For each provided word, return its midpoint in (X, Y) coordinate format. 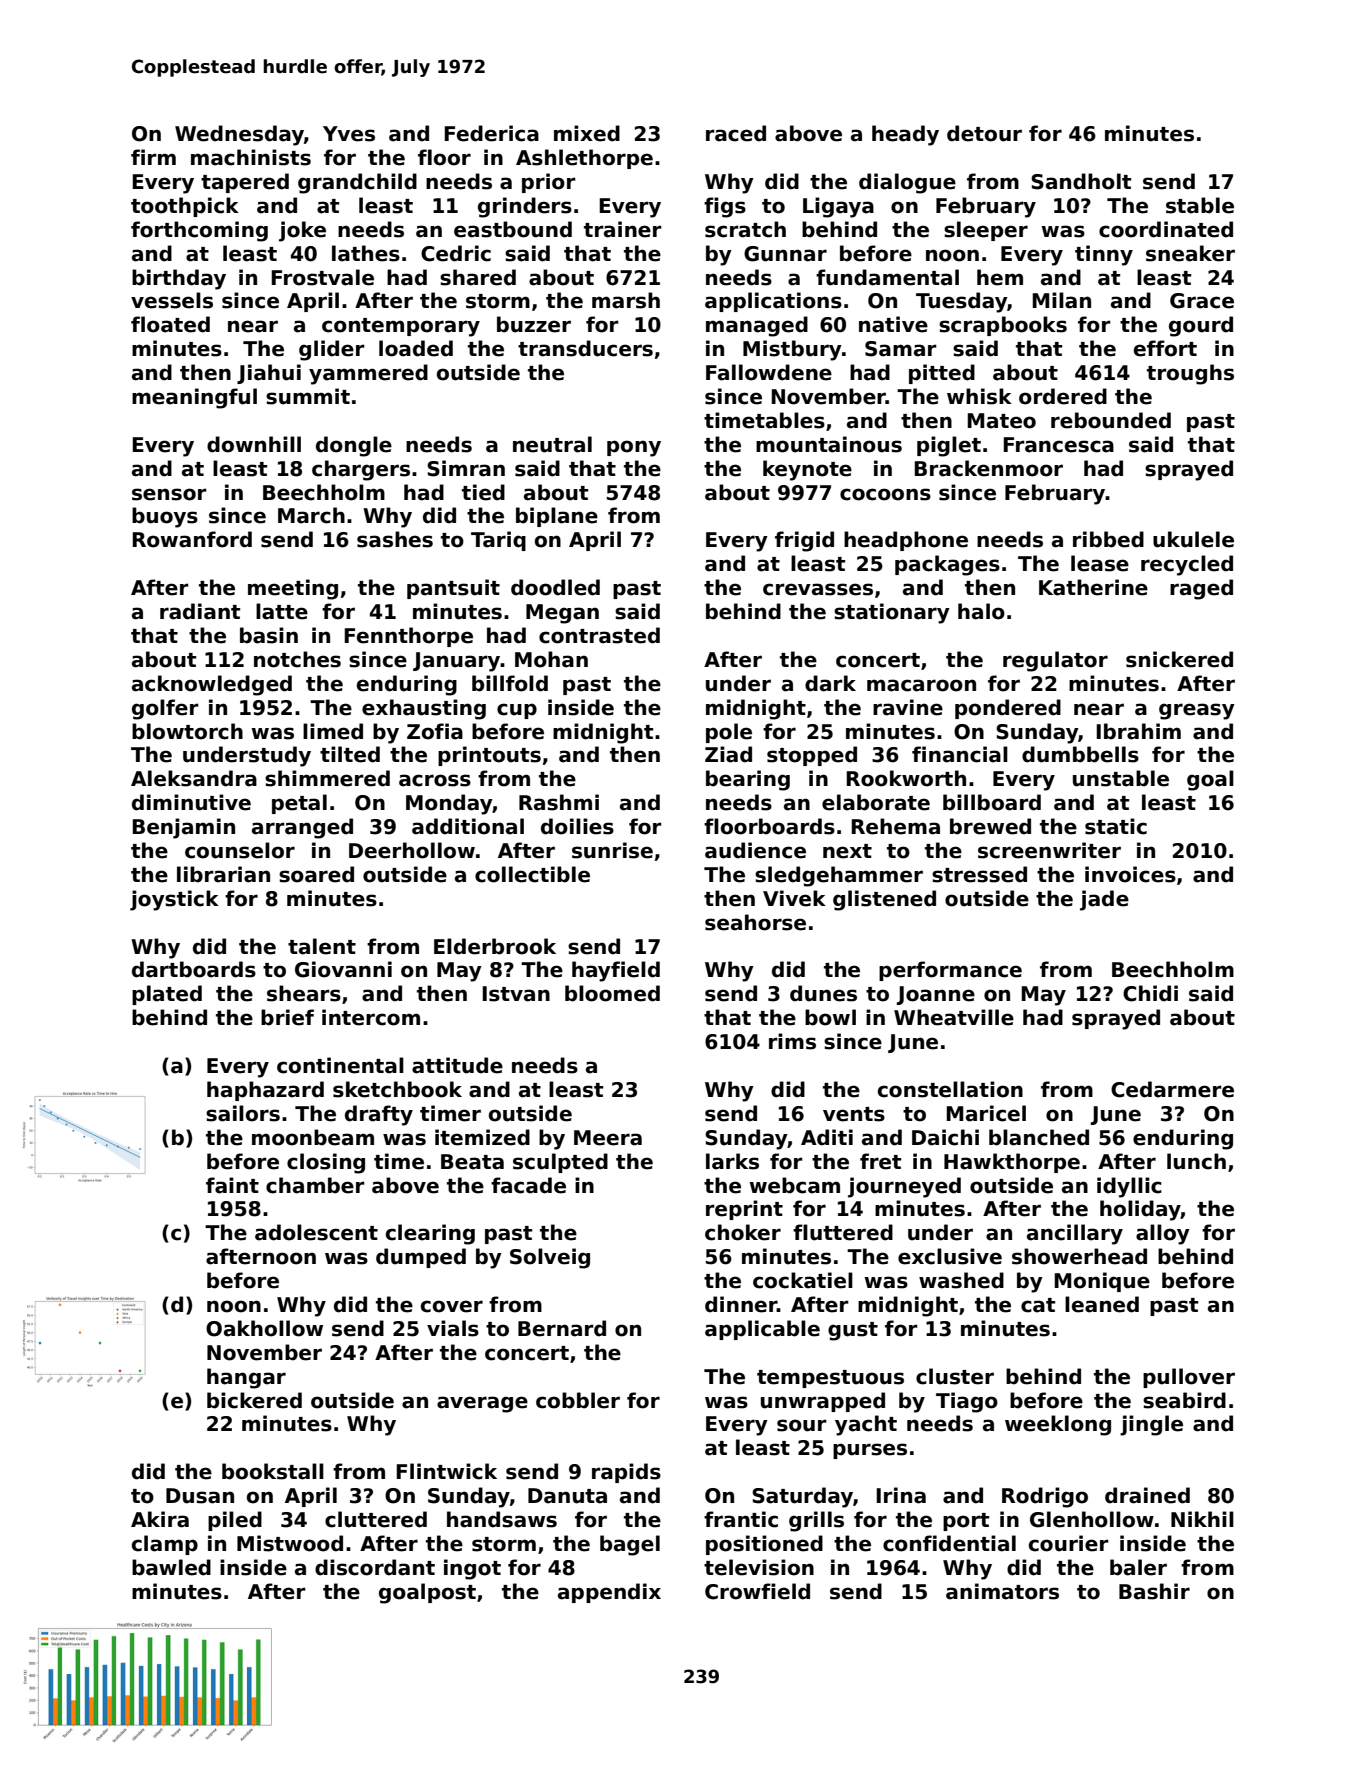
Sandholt (1081, 181)
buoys (165, 517)
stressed (979, 874)
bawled (171, 1567)
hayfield (616, 971)
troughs (1190, 374)
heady (905, 135)
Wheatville (954, 1017)
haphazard (265, 1091)
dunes (823, 993)
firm (153, 157)
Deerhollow (412, 850)
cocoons (885, 494)
